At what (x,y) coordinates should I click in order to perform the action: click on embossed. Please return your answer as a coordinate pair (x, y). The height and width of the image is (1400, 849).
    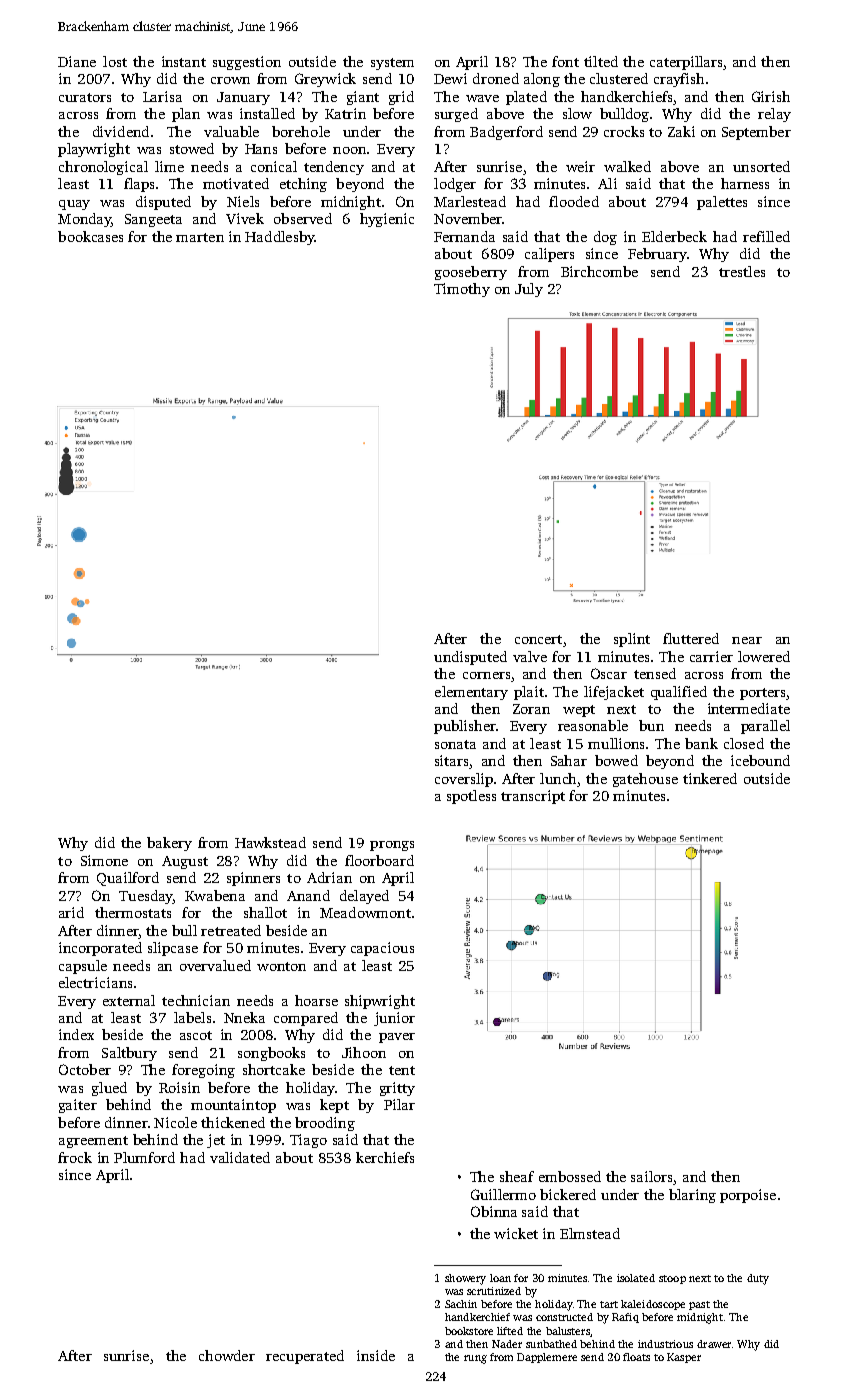
    Looking at the image, I should click on (570, 1176).
